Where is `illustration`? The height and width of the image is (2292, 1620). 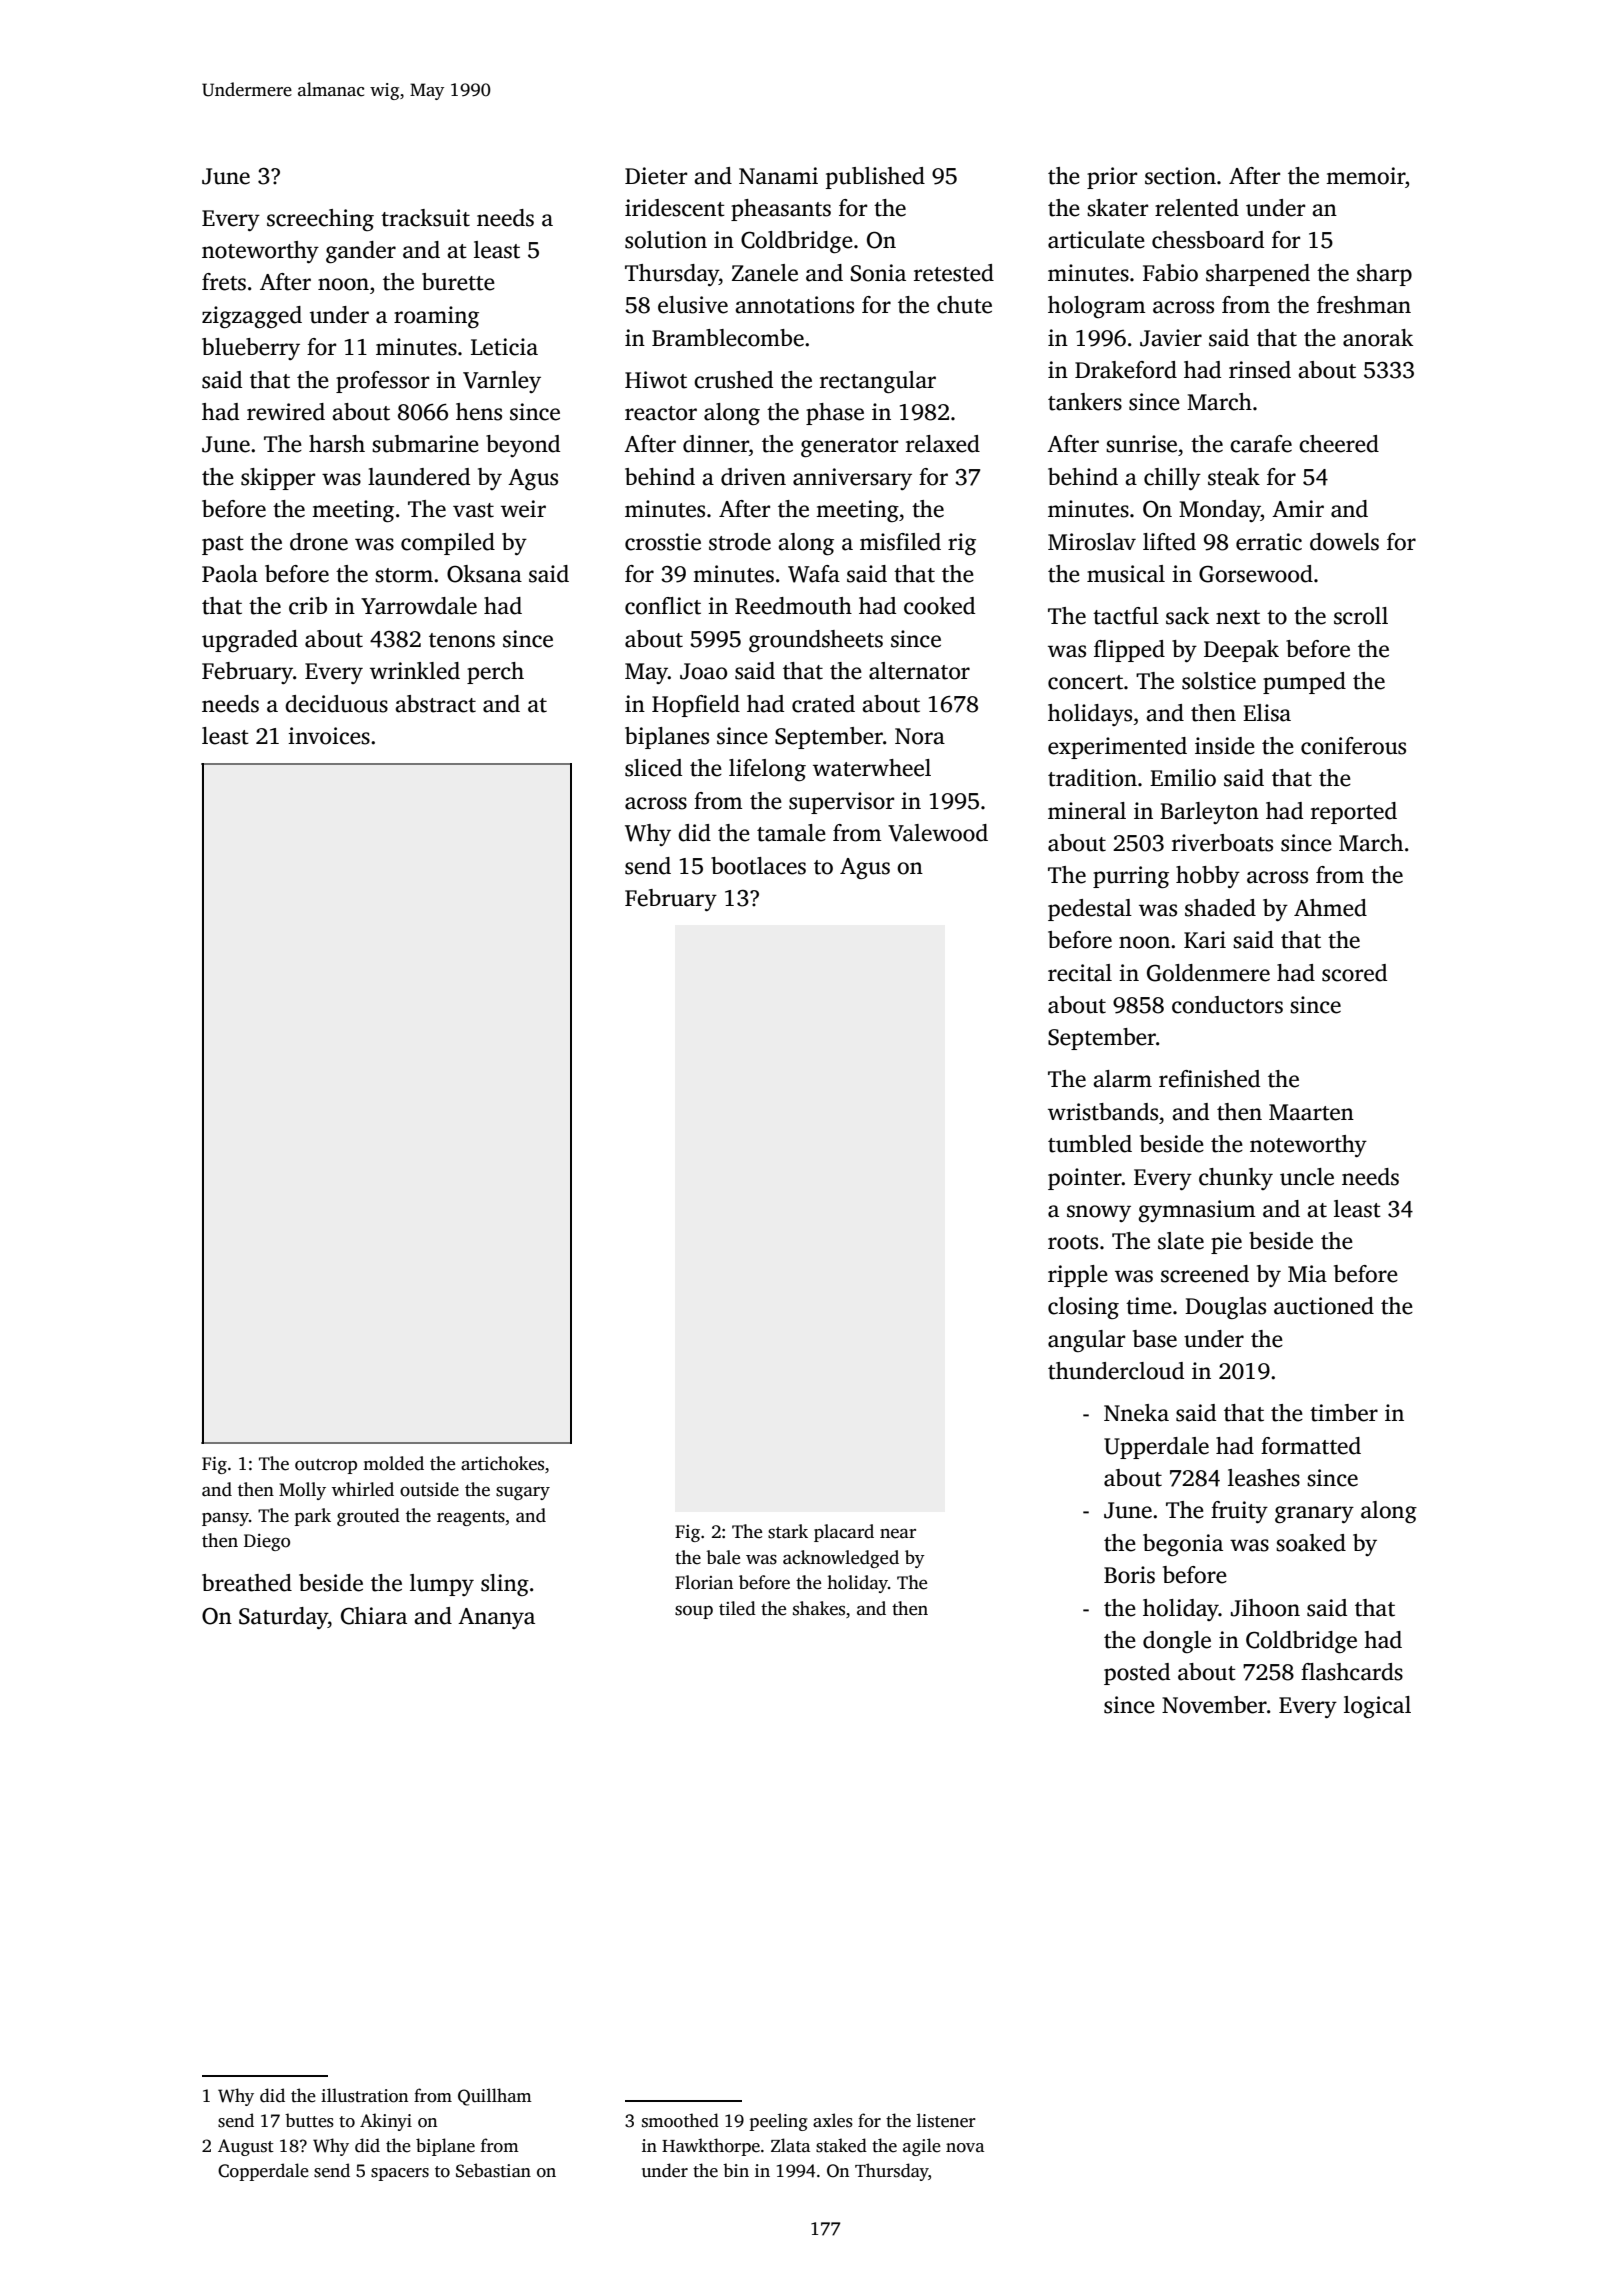
illustration is located at coordinates (364, 2095).
